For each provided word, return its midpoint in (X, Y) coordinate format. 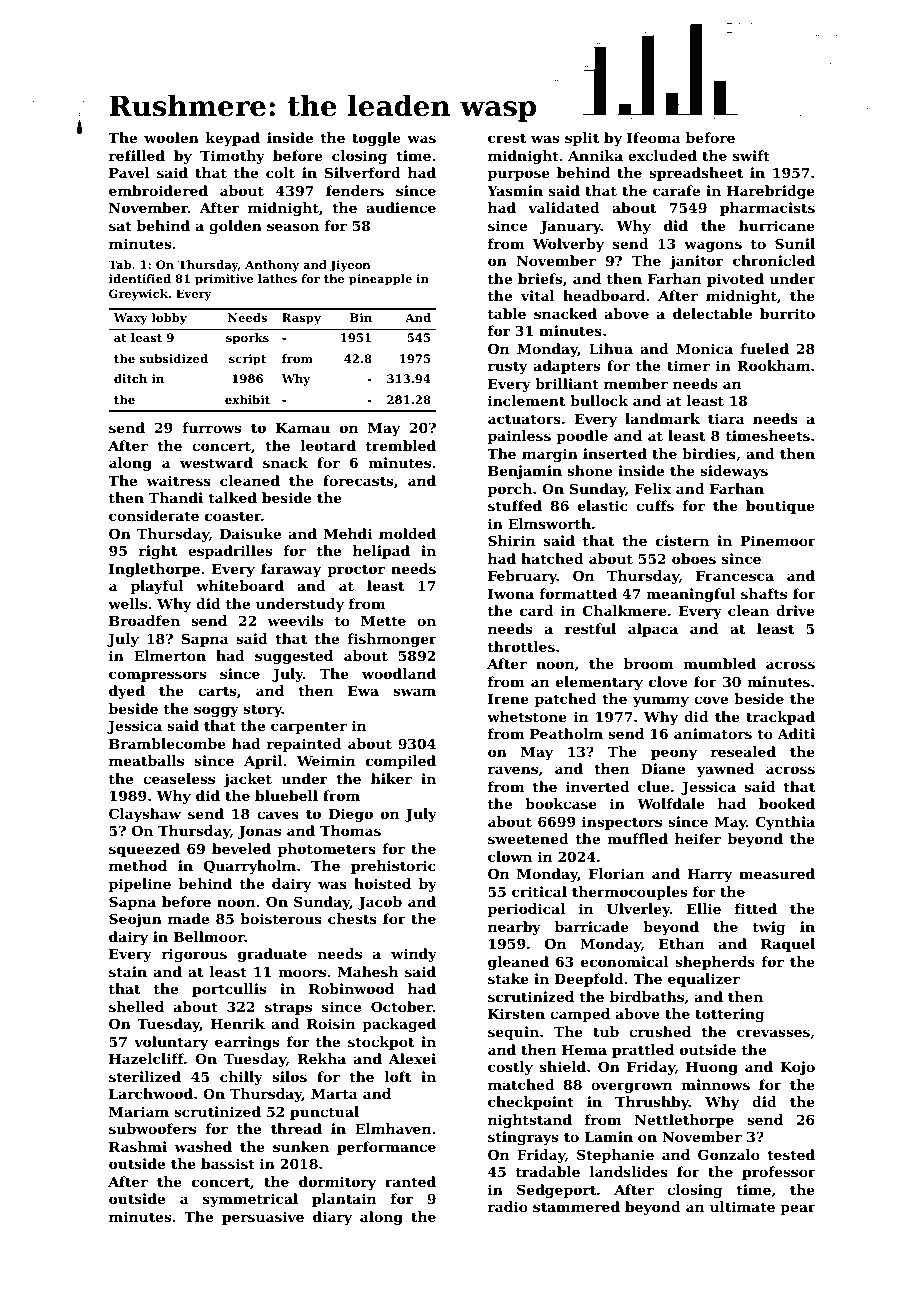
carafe (676, 190)
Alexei (412, 1058)
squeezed (144, 850)
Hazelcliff (146, 1058)
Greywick (138, 295)
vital (538, 295)
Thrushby (652, 1103)
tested (791, 1154)
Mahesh (368, 971)
